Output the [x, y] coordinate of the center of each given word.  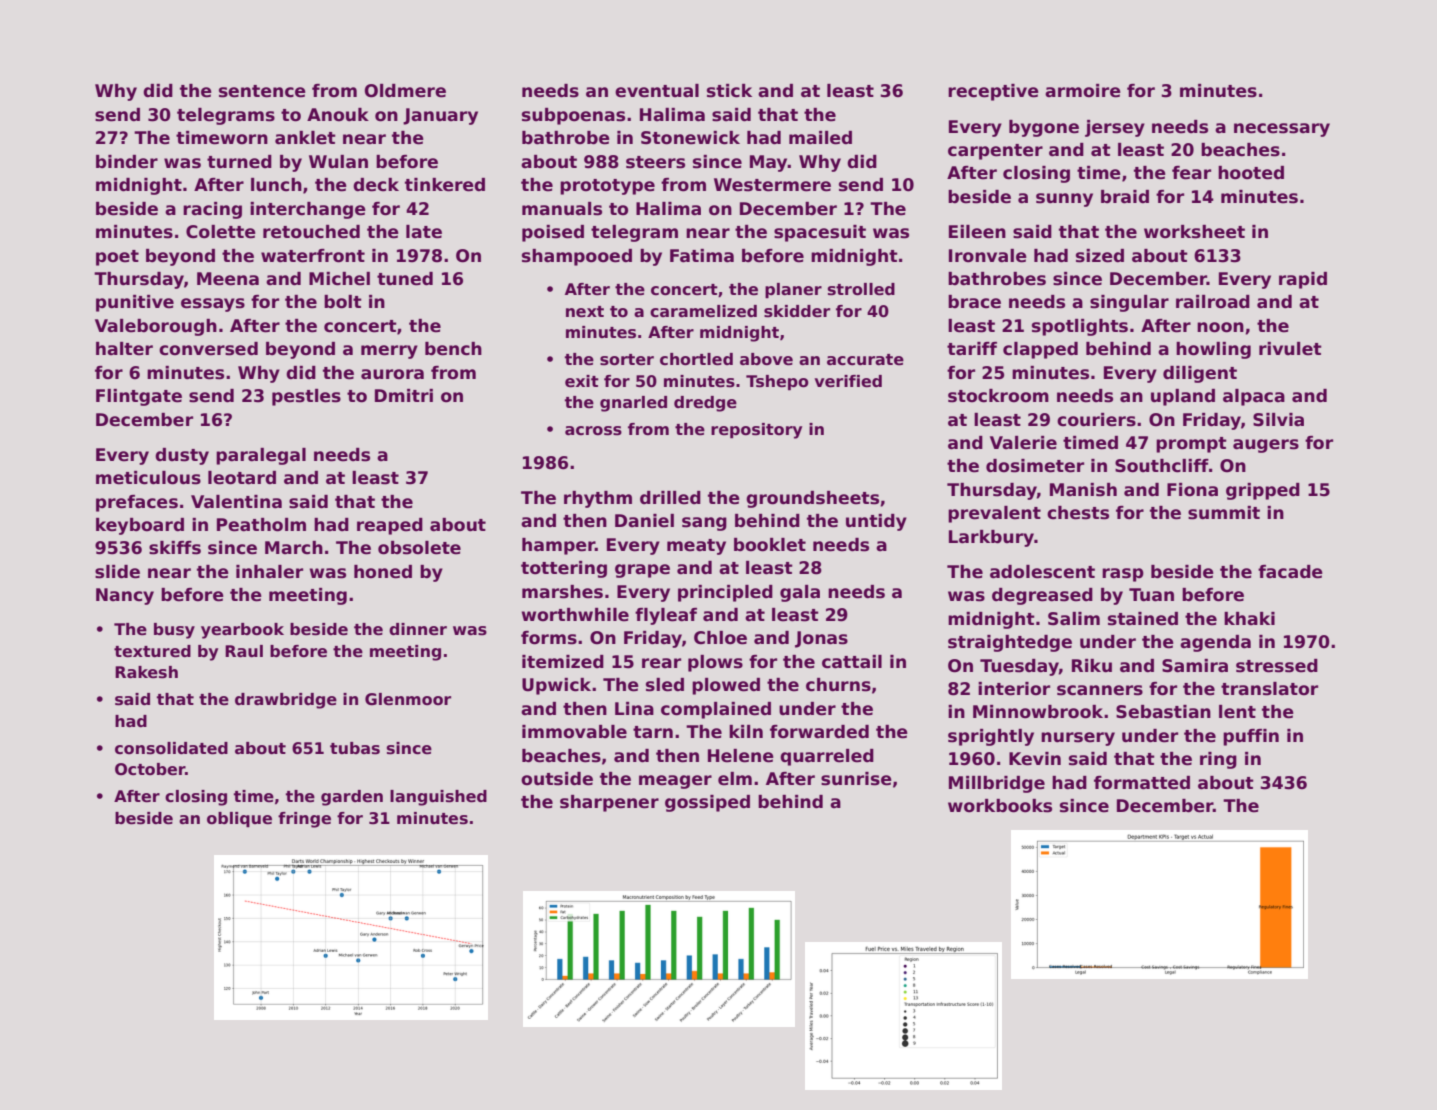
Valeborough [156, 327]
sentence [262, 91]
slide [117, 572]
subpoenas [573, 116]
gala [800, 593]
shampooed [577, 257]
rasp [1123, 575]
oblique [239, 820]
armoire [1083, 91]
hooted [1251, 173]
